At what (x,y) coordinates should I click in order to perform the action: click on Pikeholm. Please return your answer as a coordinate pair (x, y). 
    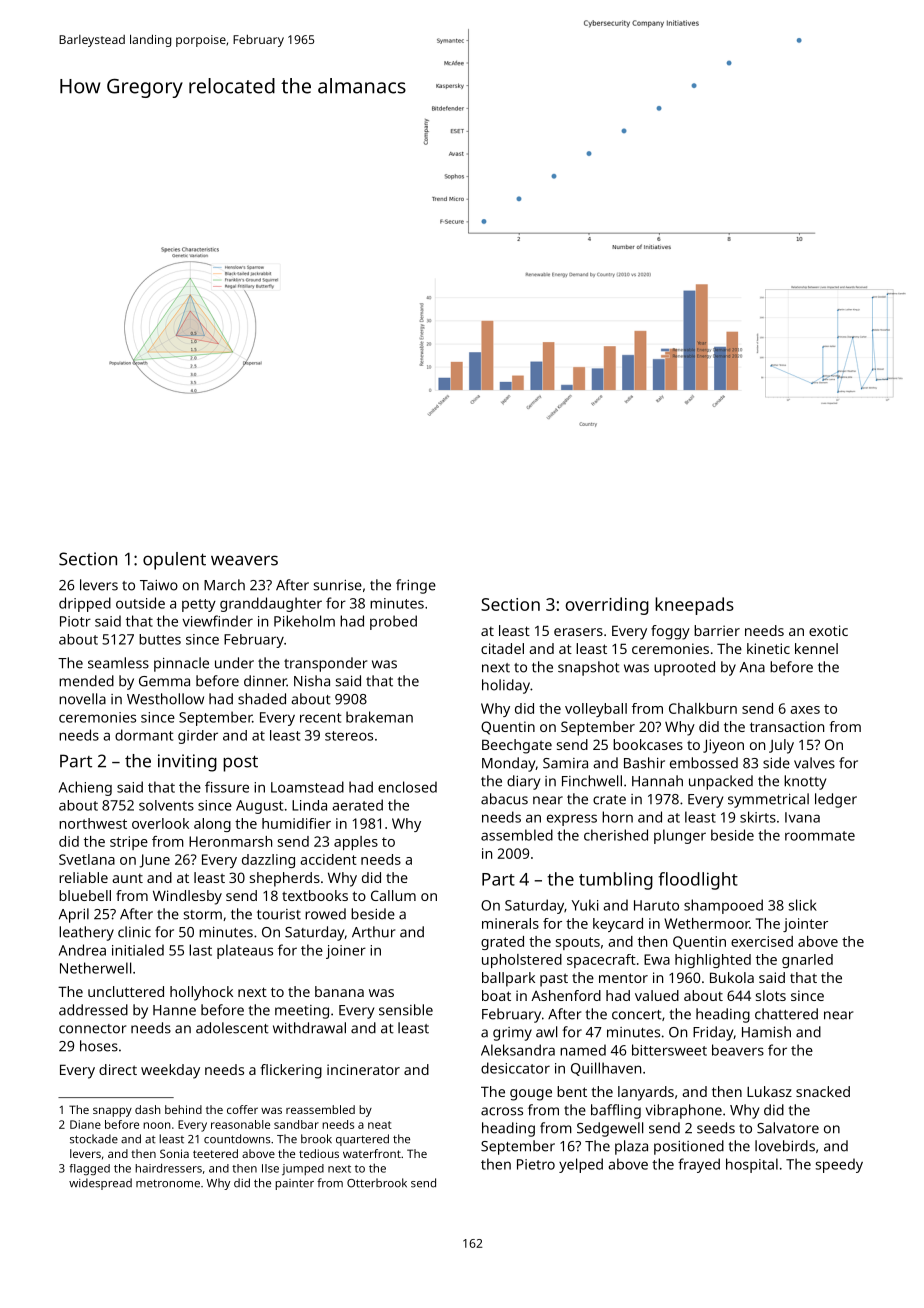
    Looking at the image, I should click on (304, 621).
